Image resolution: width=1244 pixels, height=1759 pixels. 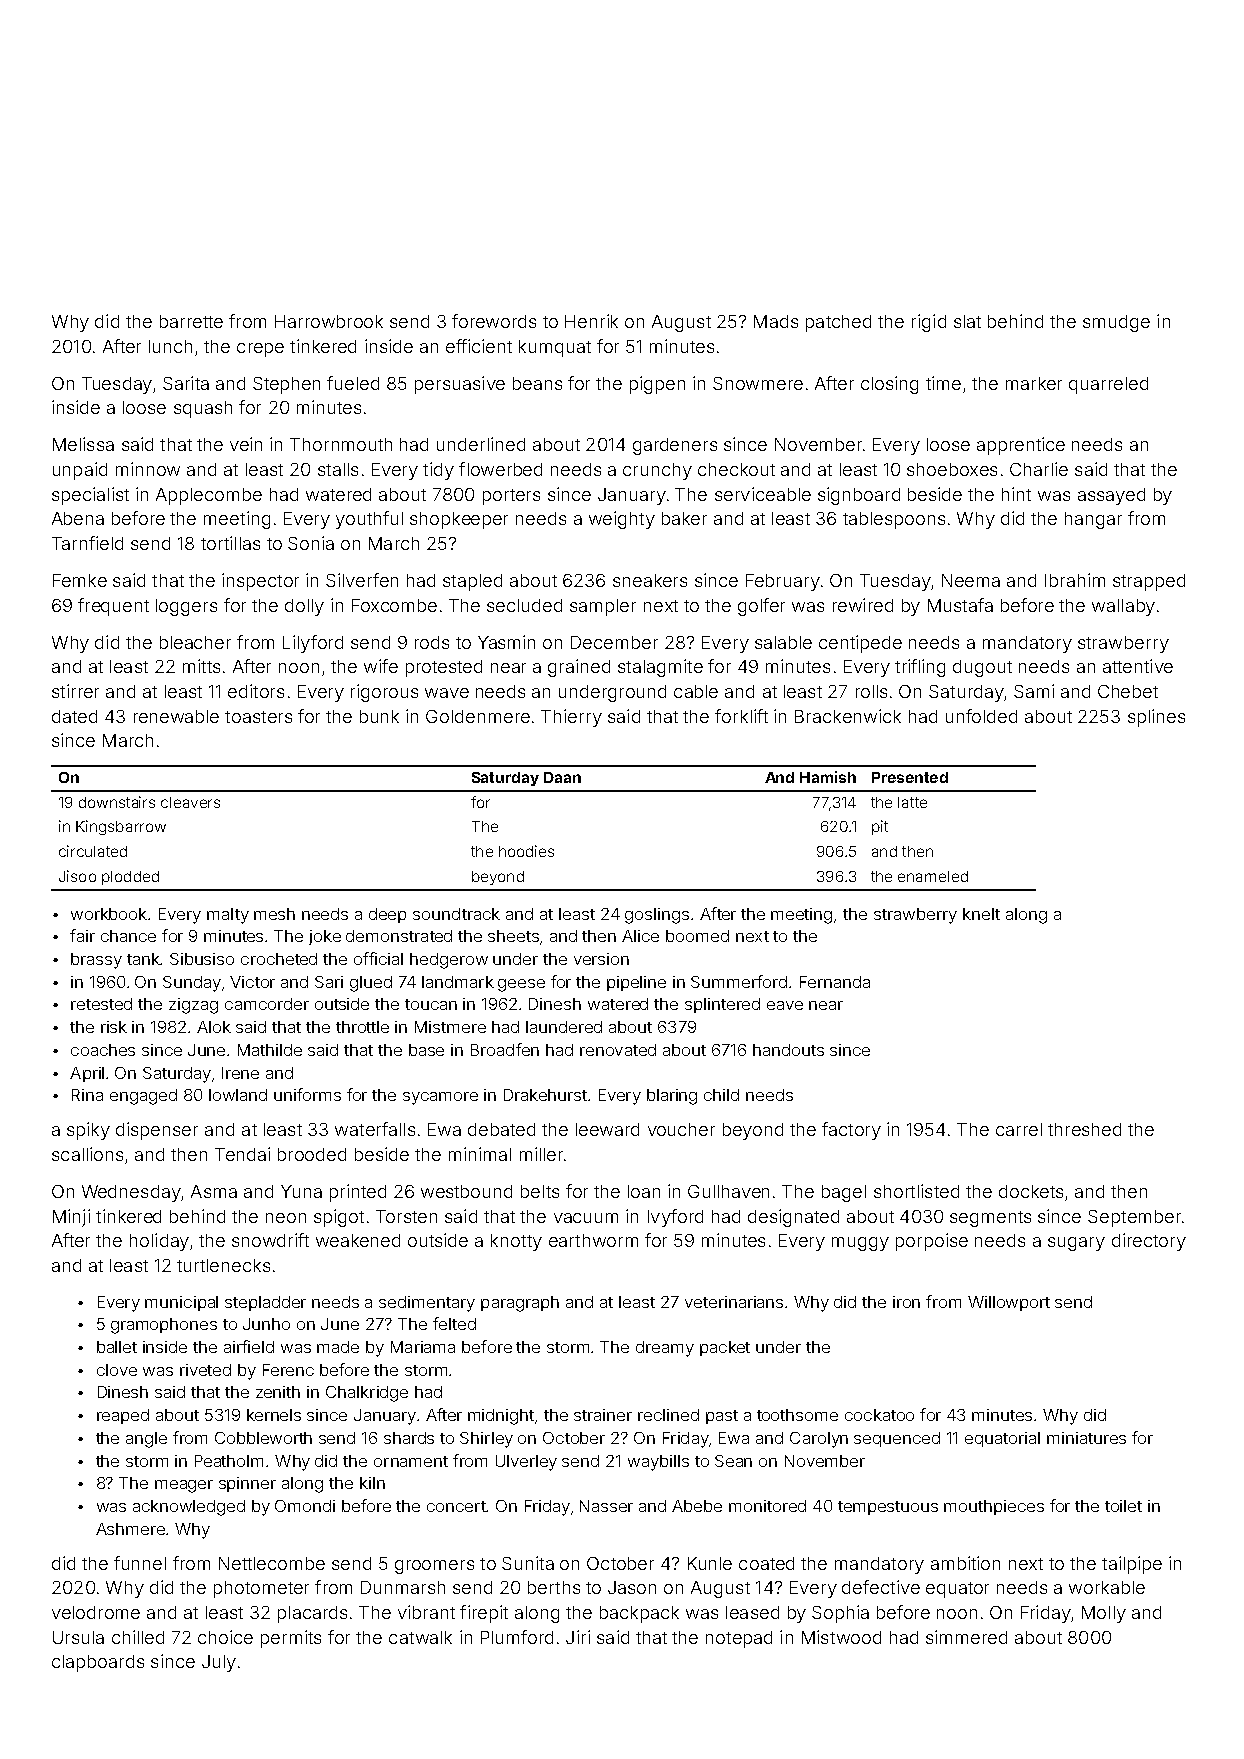 What do you see at coordinates (88, 1131) in the screenshot?
I see `spiky` at bounding box center [88, 1131].
